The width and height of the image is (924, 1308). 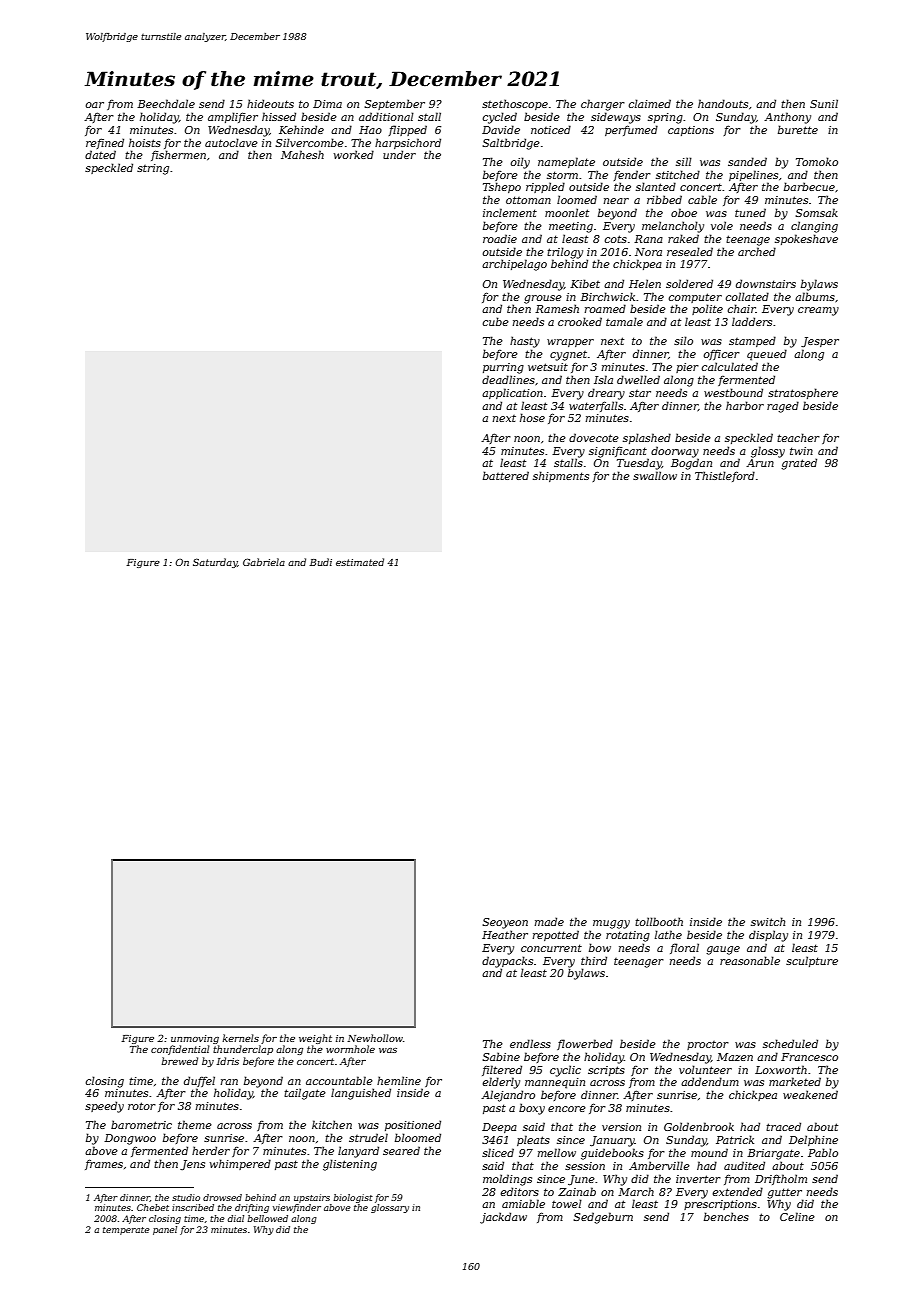 What do you see at coordinates (505, 923) in the image?
I see `Seoyeon` at bounding box center [505, 923].
